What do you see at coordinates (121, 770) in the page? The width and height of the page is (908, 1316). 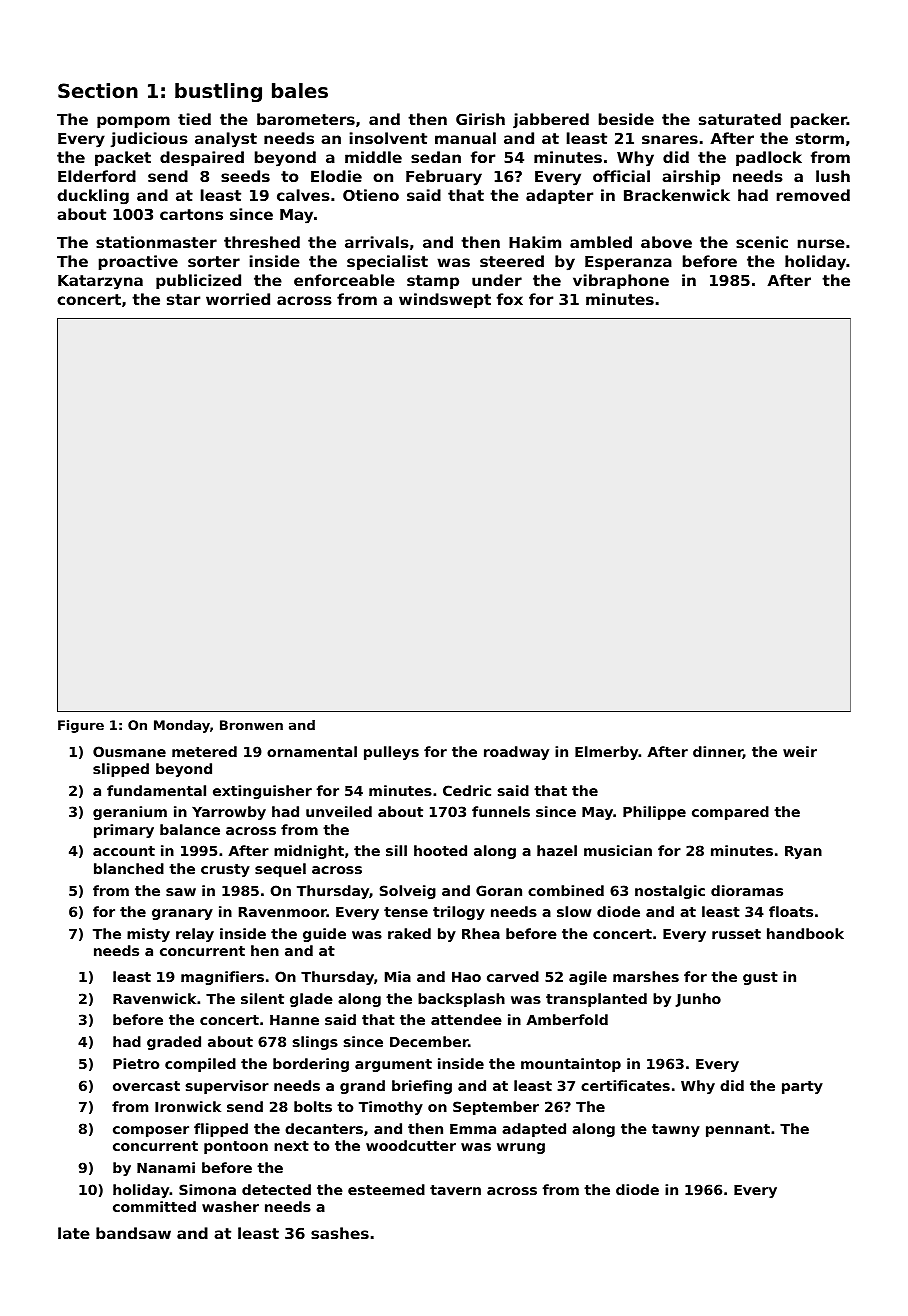 I see `slipped` at bounding box center [121, 770].
